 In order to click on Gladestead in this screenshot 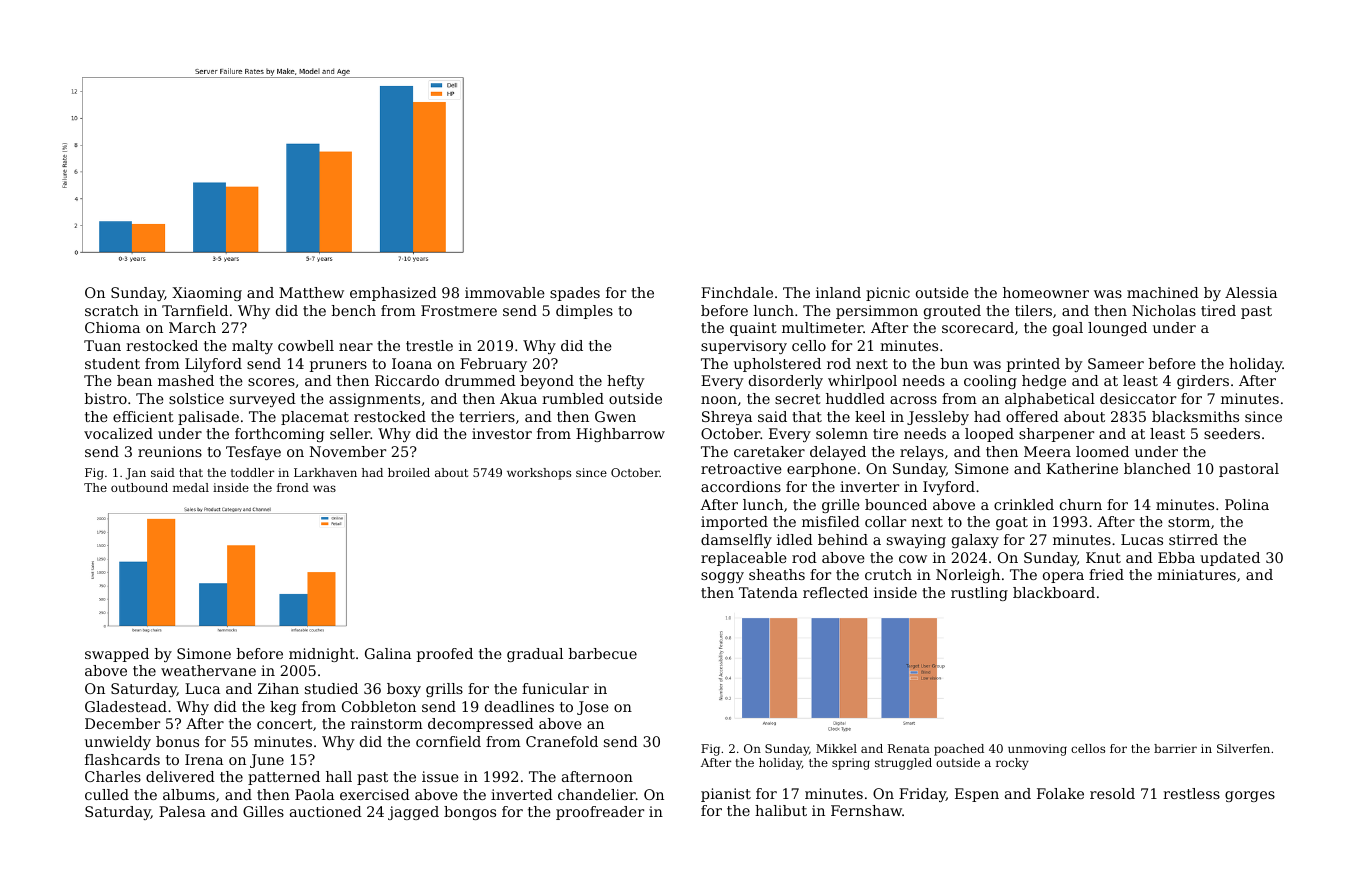, I will do `click(126, 706)`.
